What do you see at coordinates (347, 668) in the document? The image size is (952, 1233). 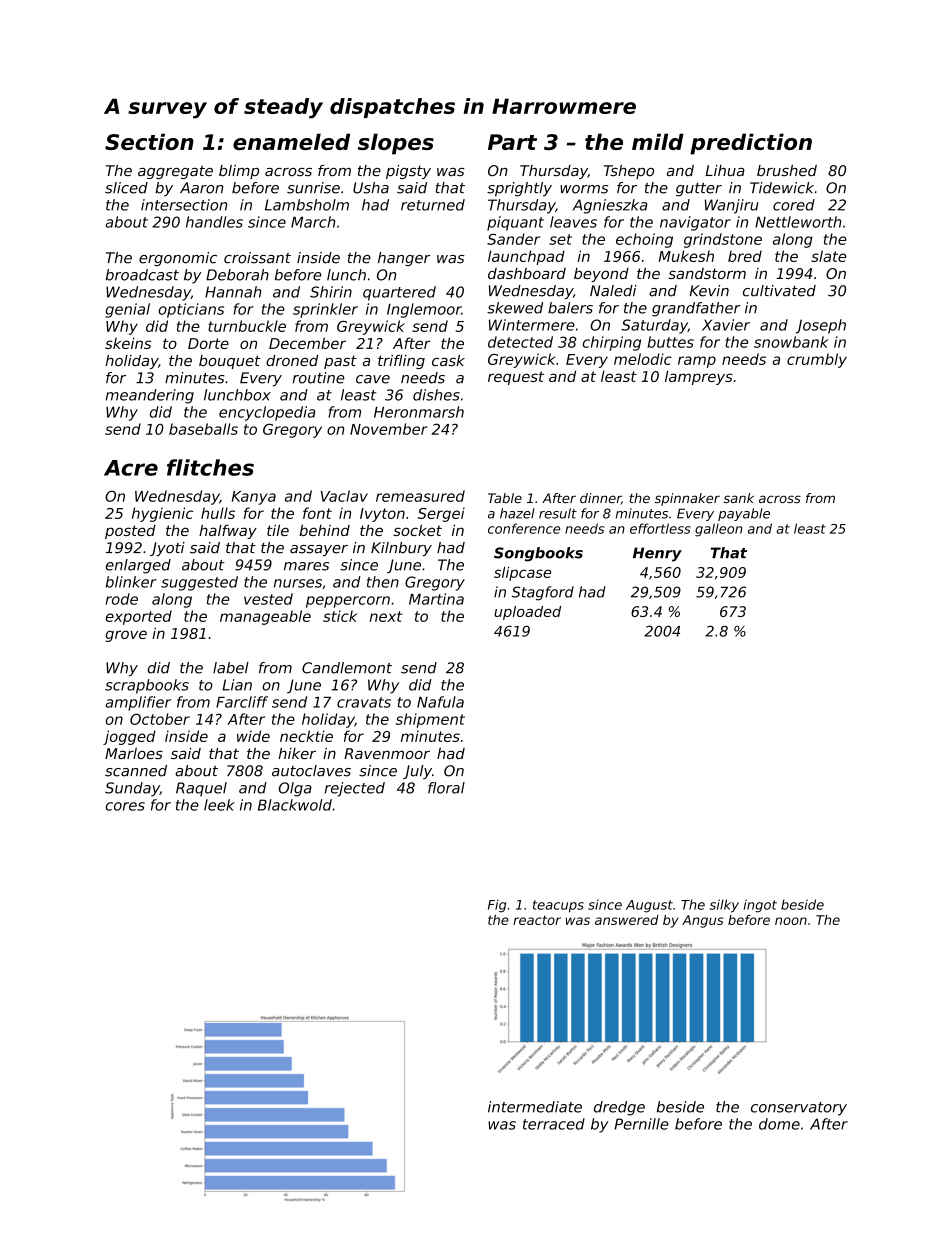 I see `Candlemont` at bounding box center [347, 668].
